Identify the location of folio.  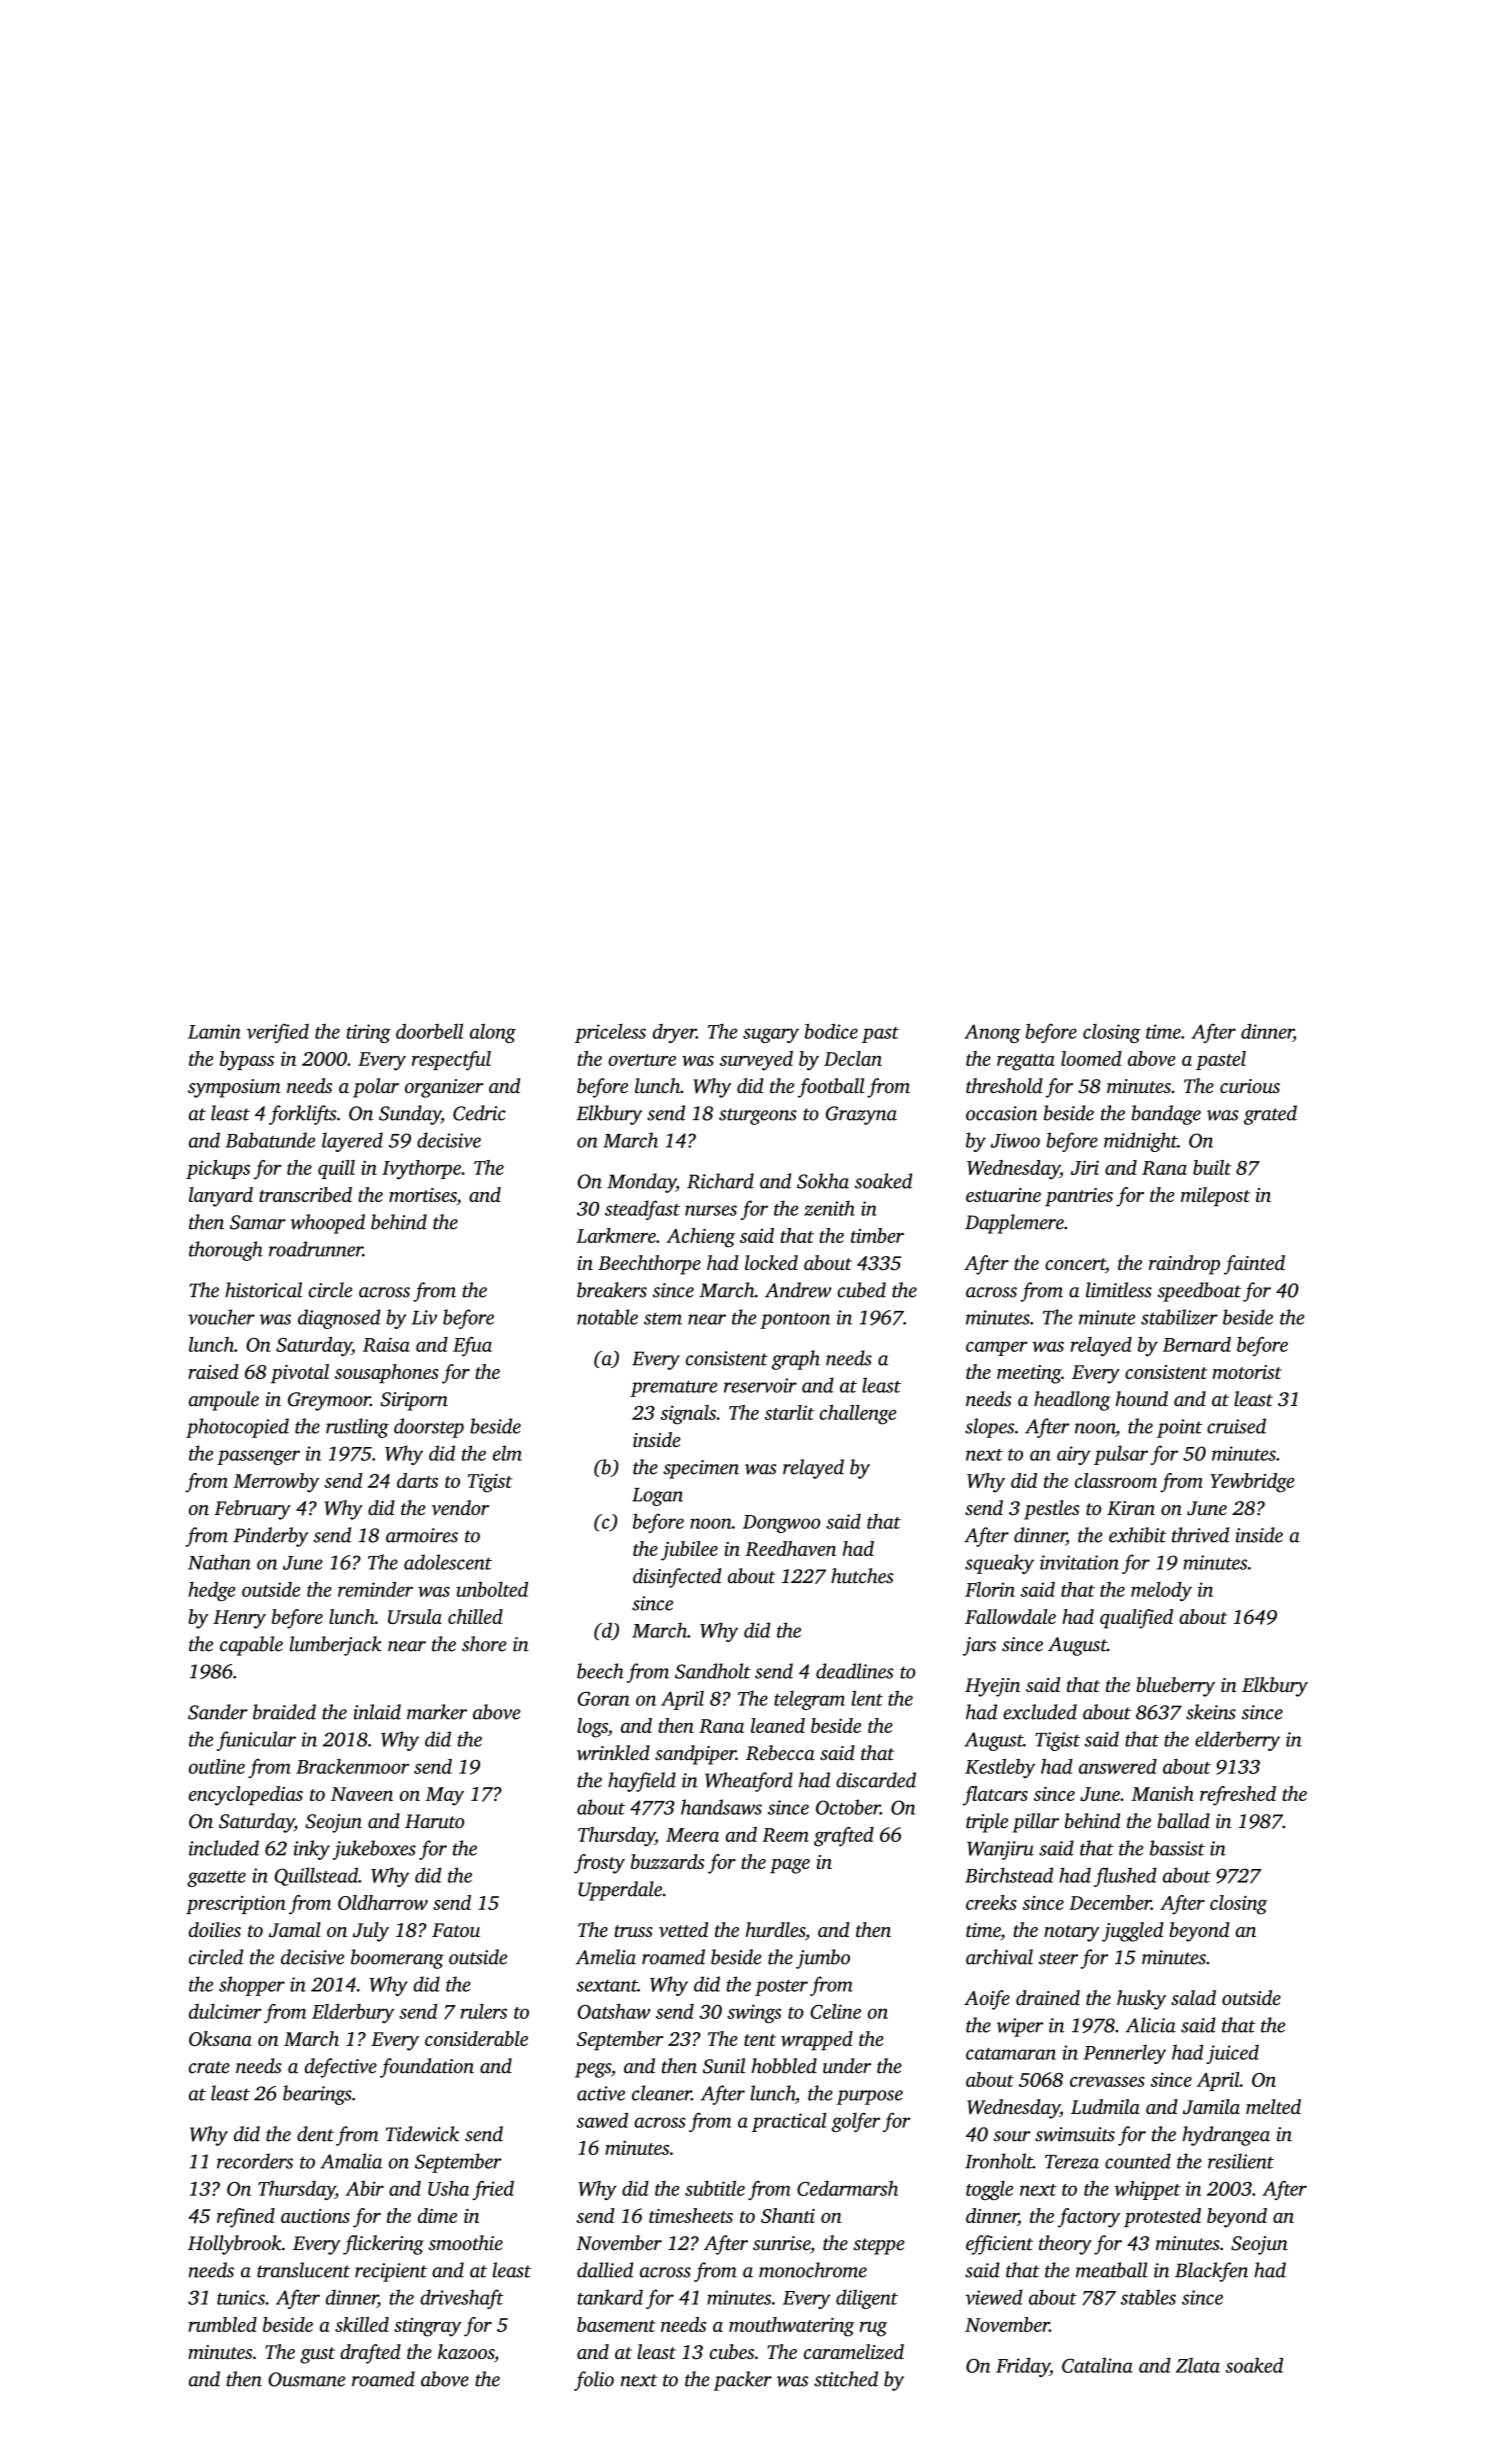
(594, 2381).
